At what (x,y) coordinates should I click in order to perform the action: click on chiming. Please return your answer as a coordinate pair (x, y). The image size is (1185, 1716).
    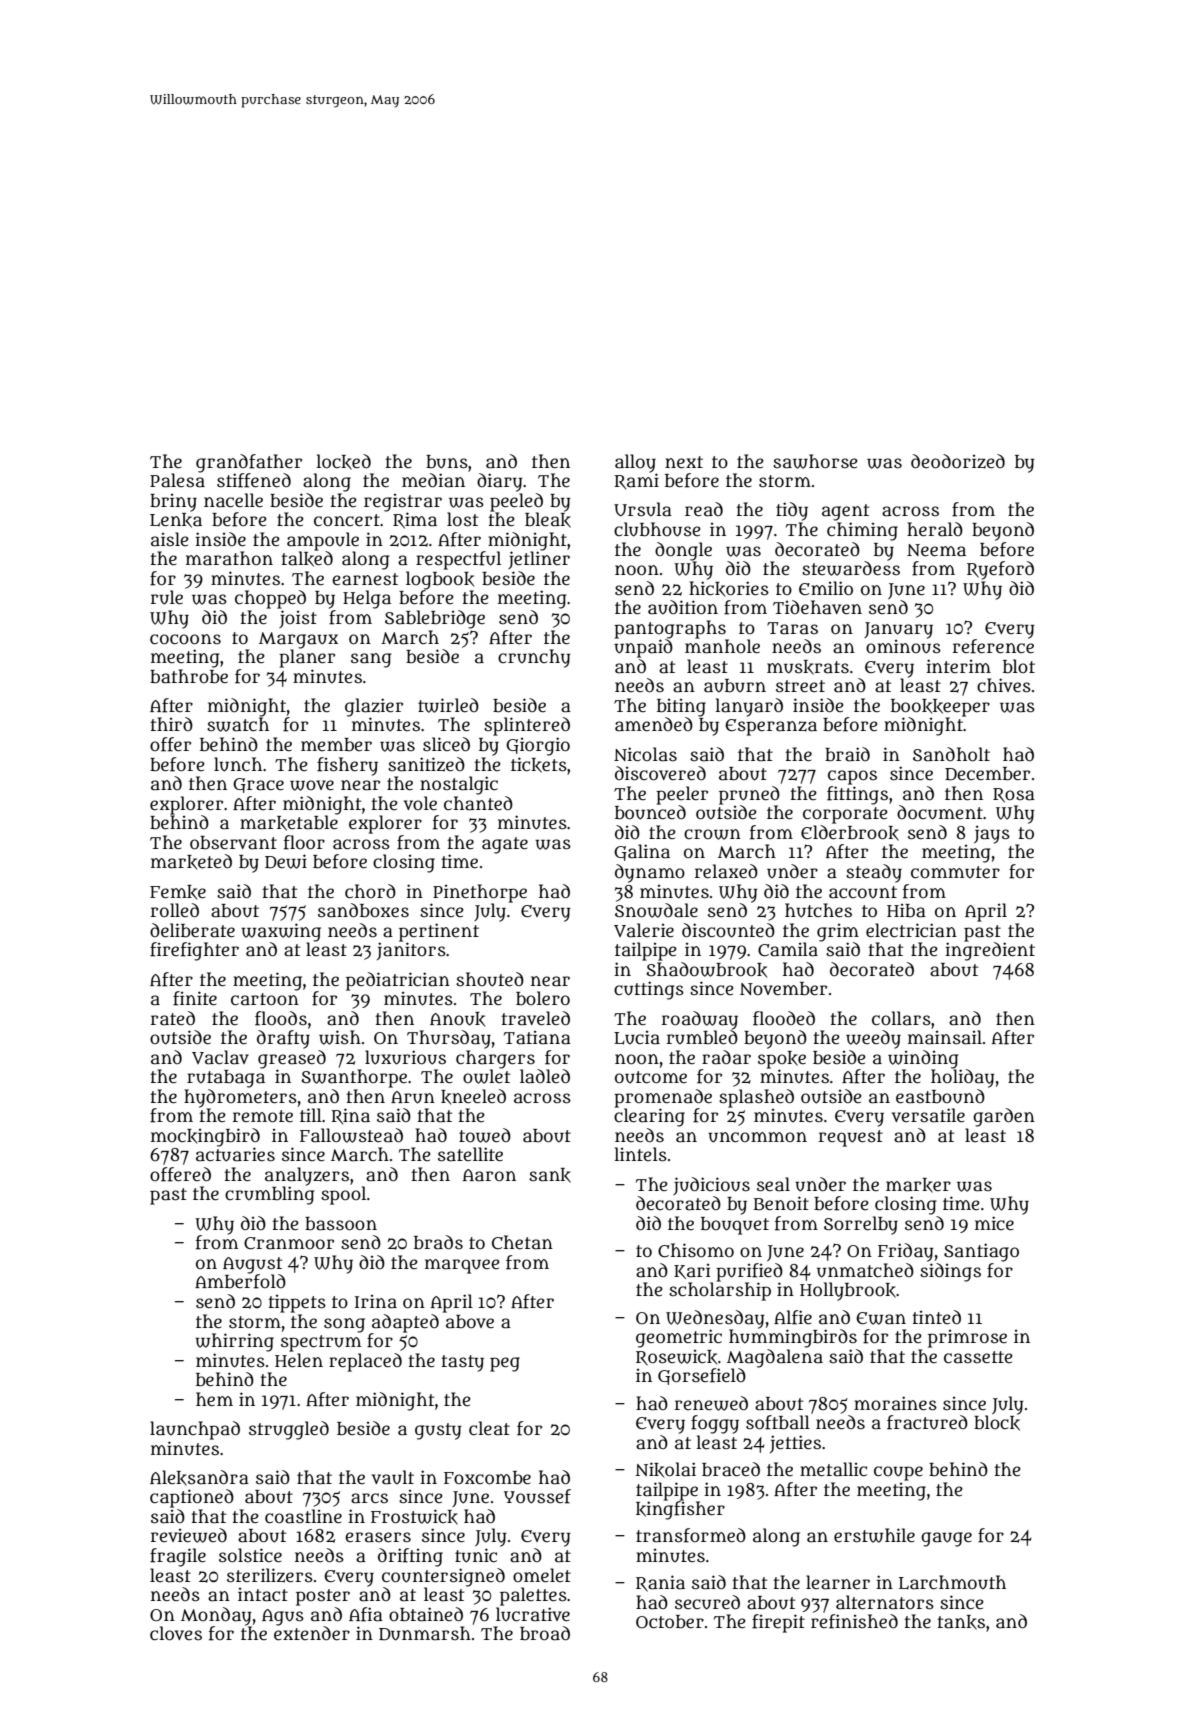
    Looking at the image, I should click on (862, 531).
